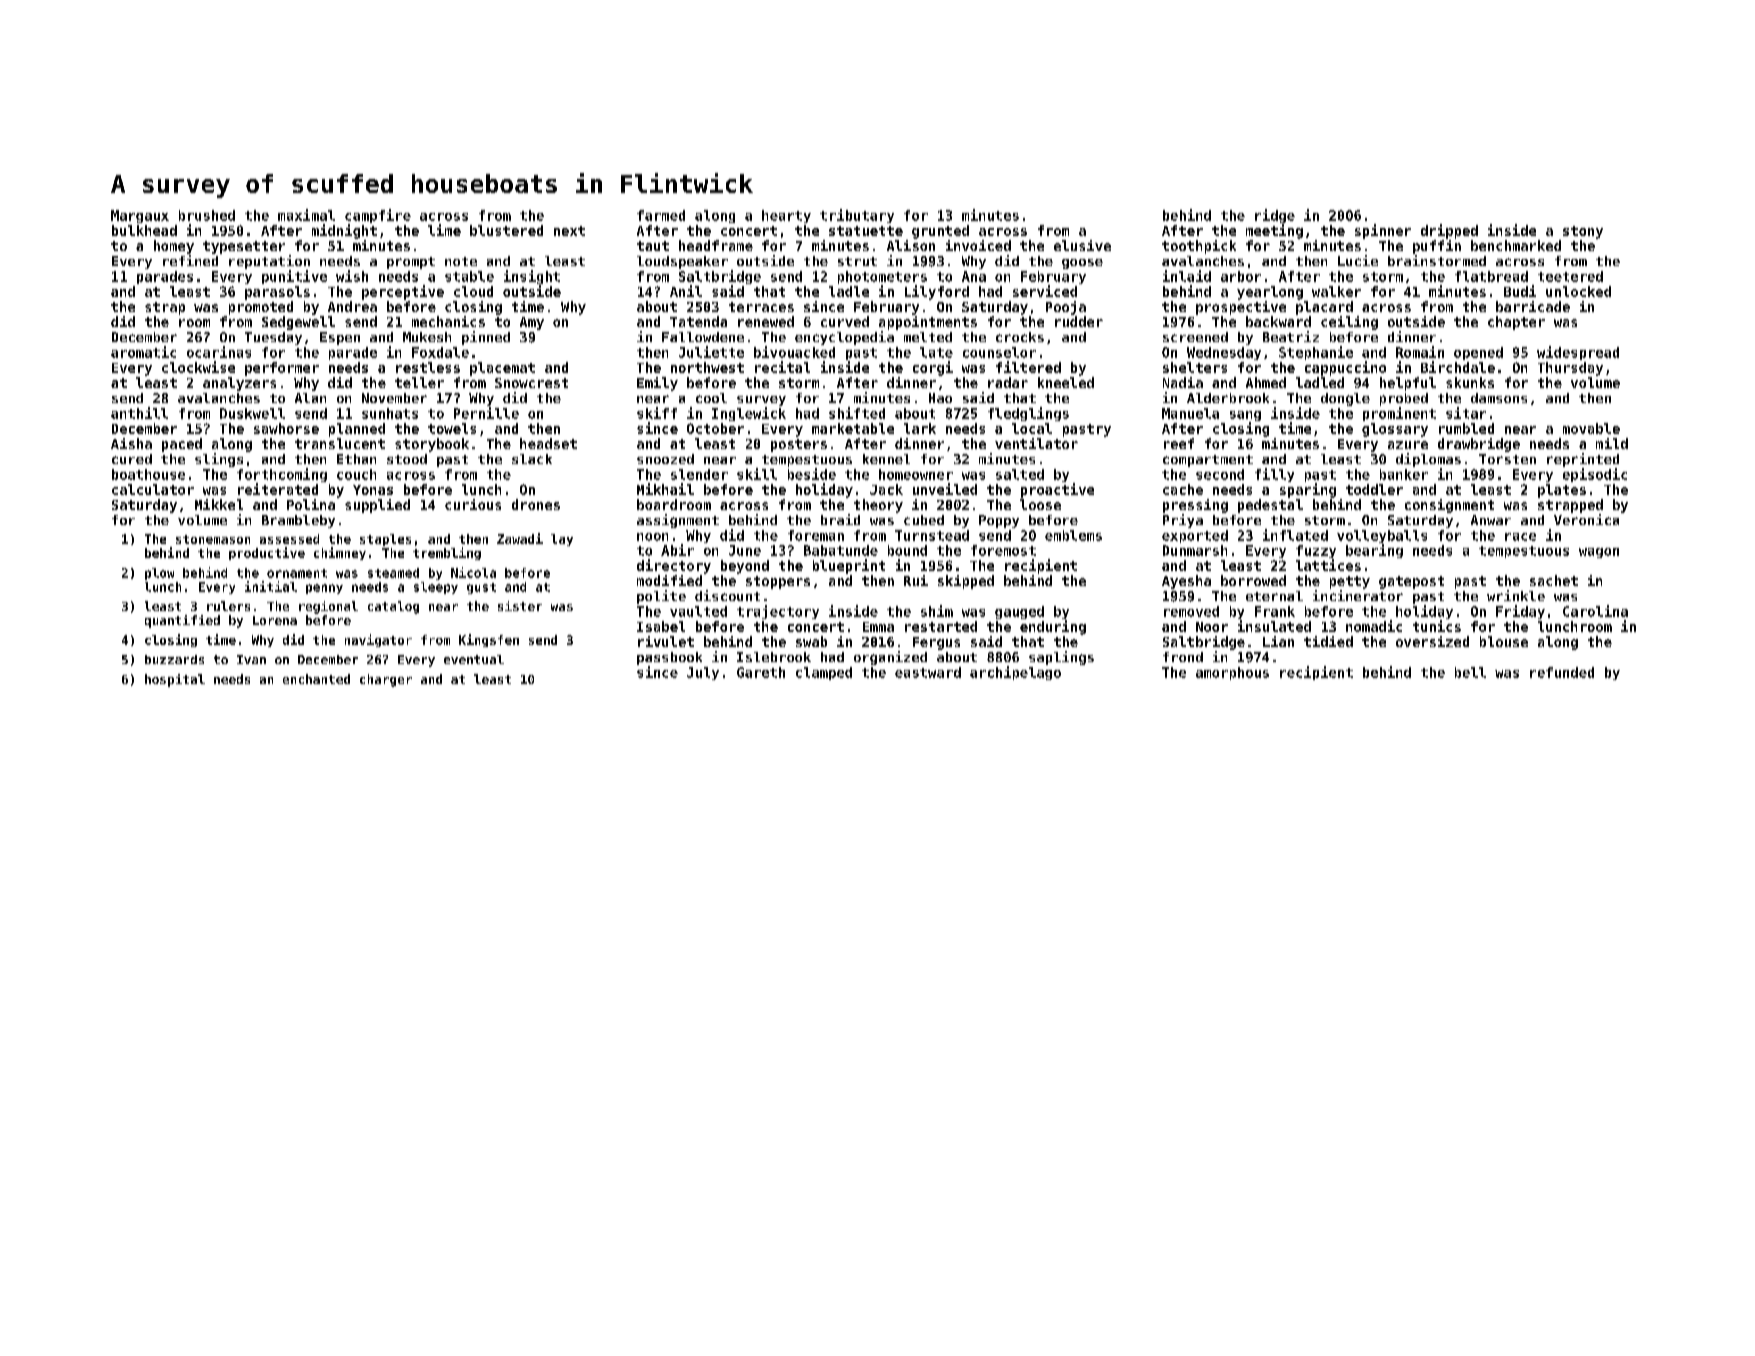  I want to click on Alderbrook, so click(1228, 398).
